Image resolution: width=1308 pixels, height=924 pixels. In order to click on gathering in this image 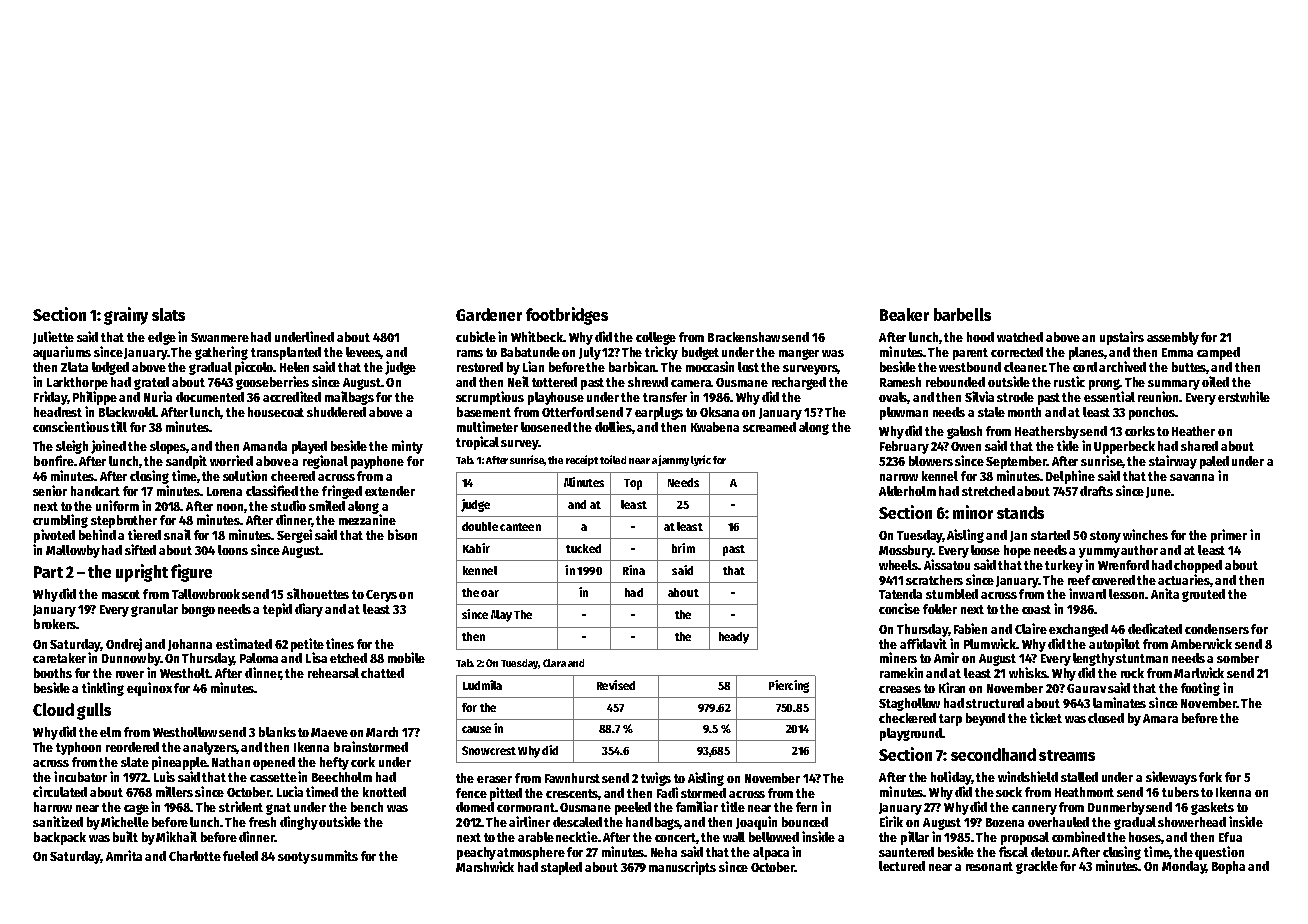, I will do `click(221, 353)`.
